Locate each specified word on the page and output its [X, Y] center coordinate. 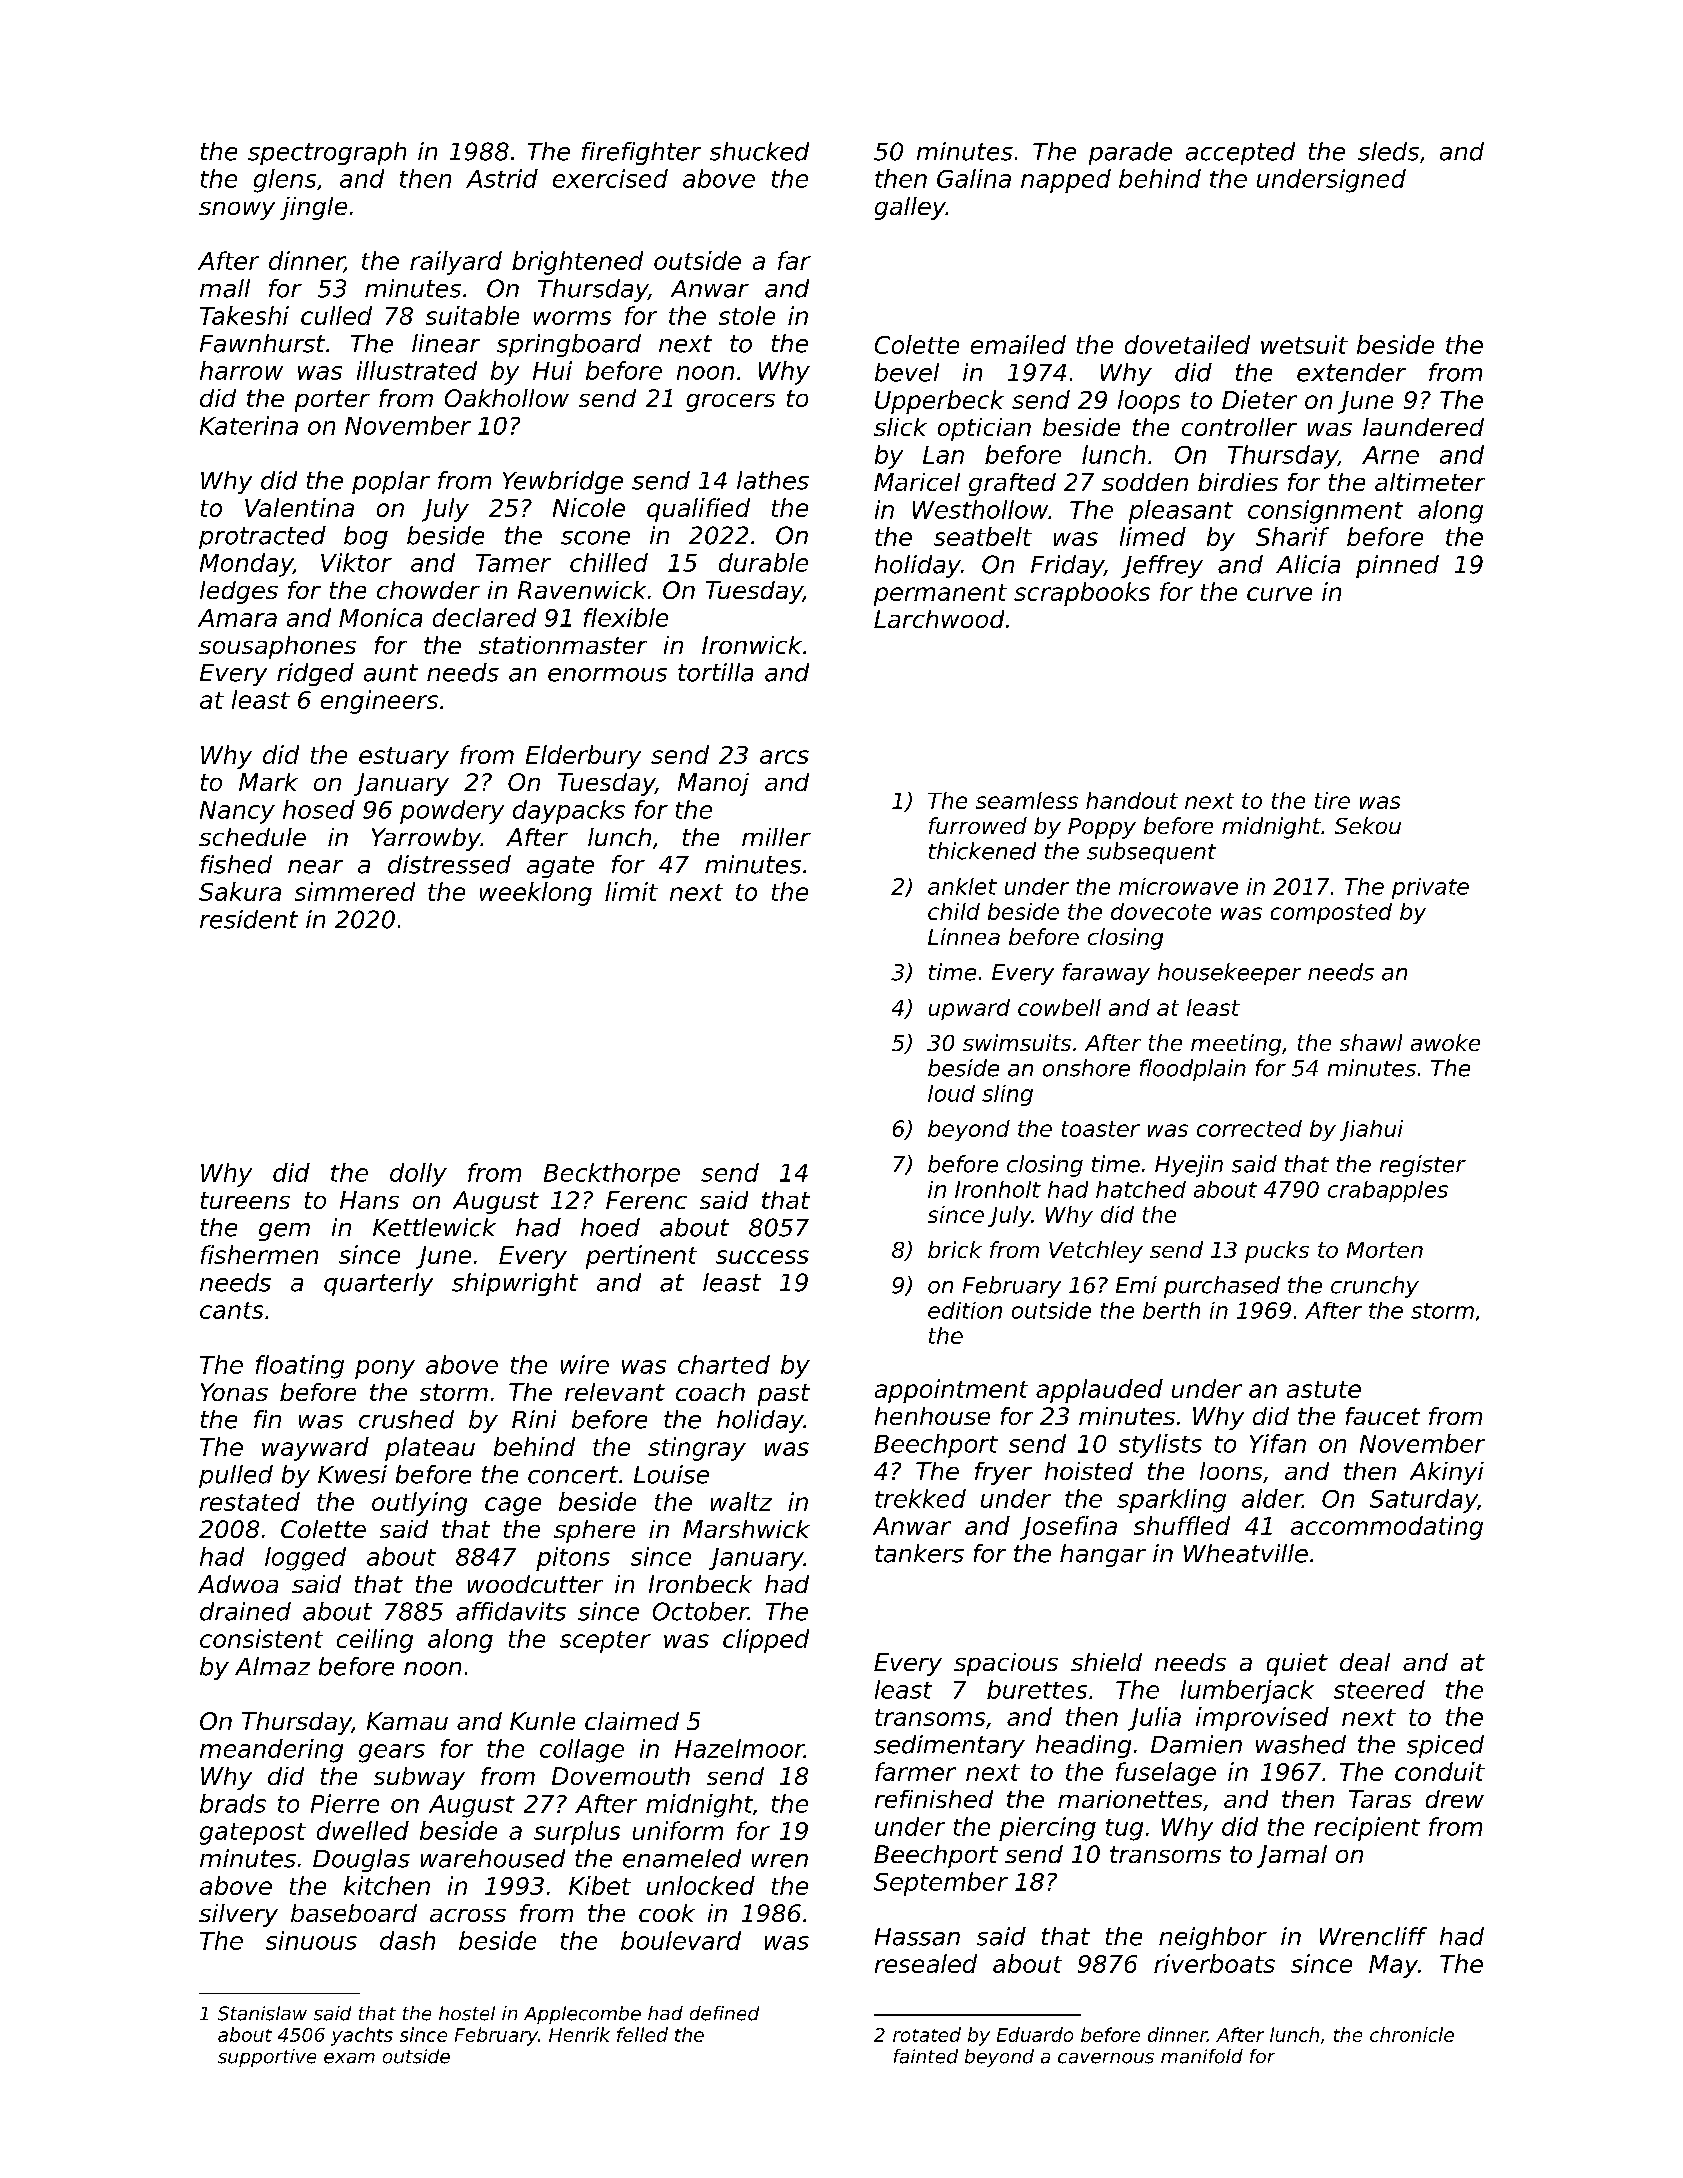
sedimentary [949, 1746]
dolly [418, 1175]
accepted [1240, 153]
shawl [1371, 1042]
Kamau [407, 1721]
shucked [759, 151]
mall [225, 288]
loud [951, 1093]
